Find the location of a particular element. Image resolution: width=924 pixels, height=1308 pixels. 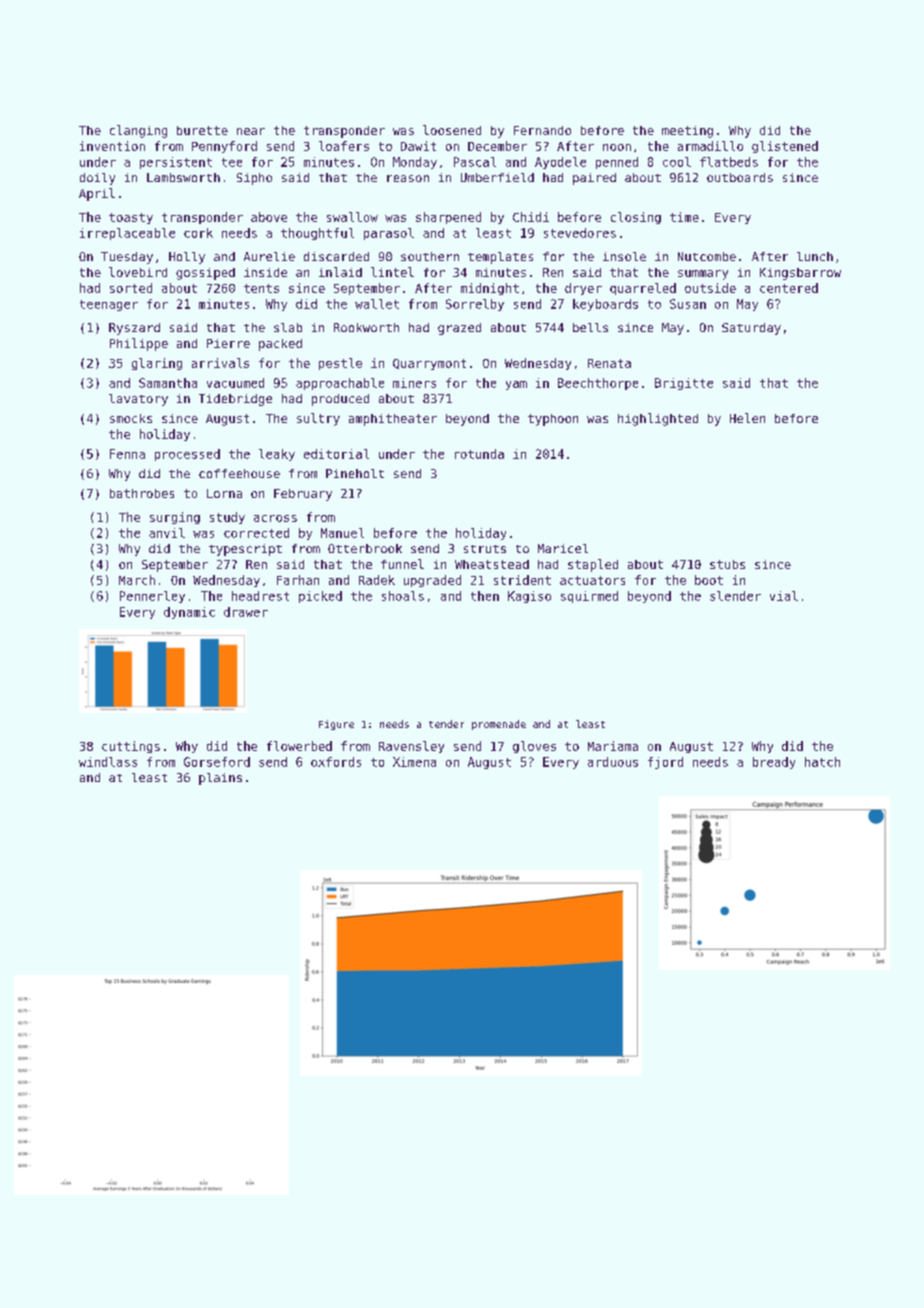

cuttings is located at coordinates (131, 747).
